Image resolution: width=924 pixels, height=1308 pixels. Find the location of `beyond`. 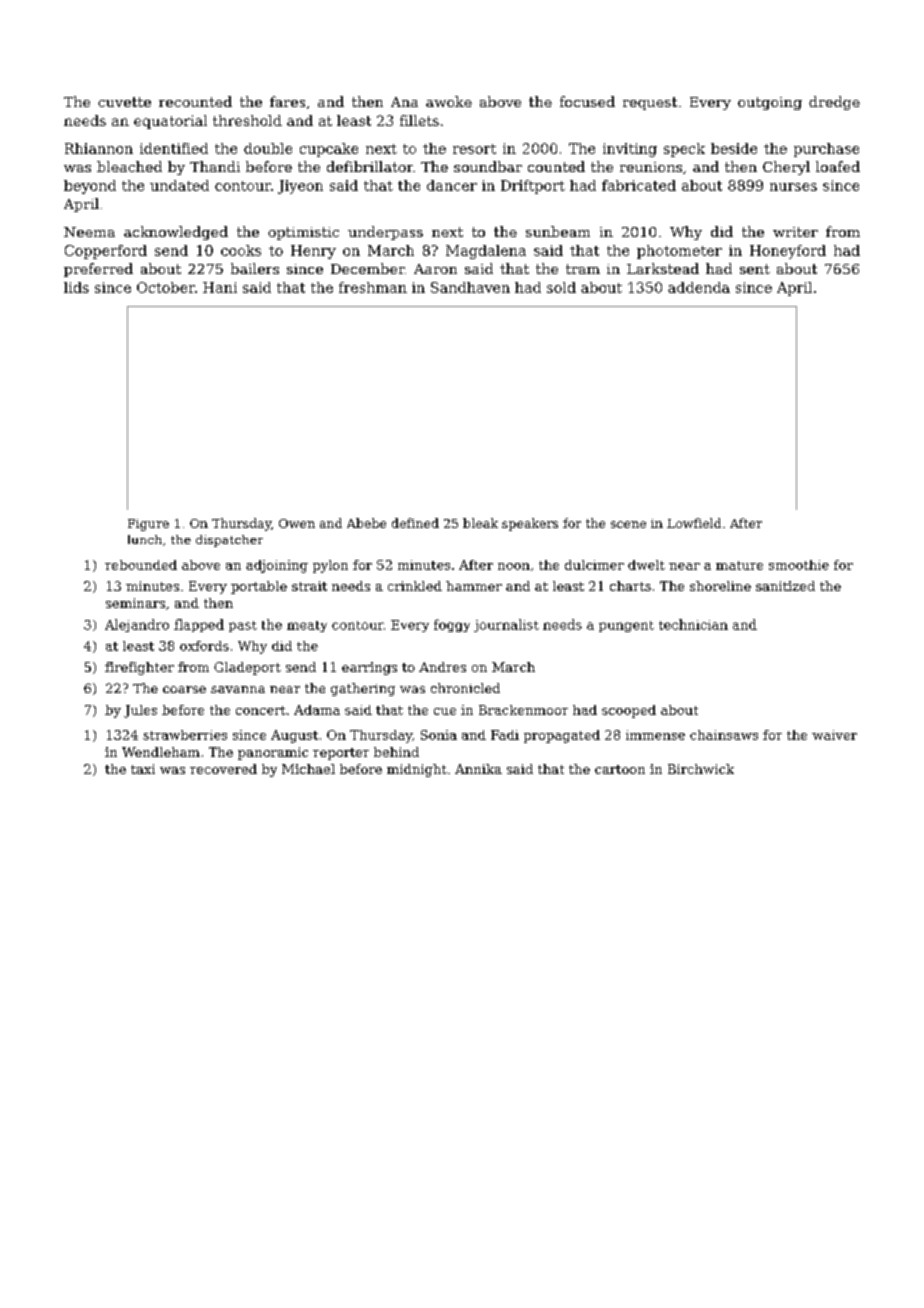

beyond is located at coordinates (90, 187).
